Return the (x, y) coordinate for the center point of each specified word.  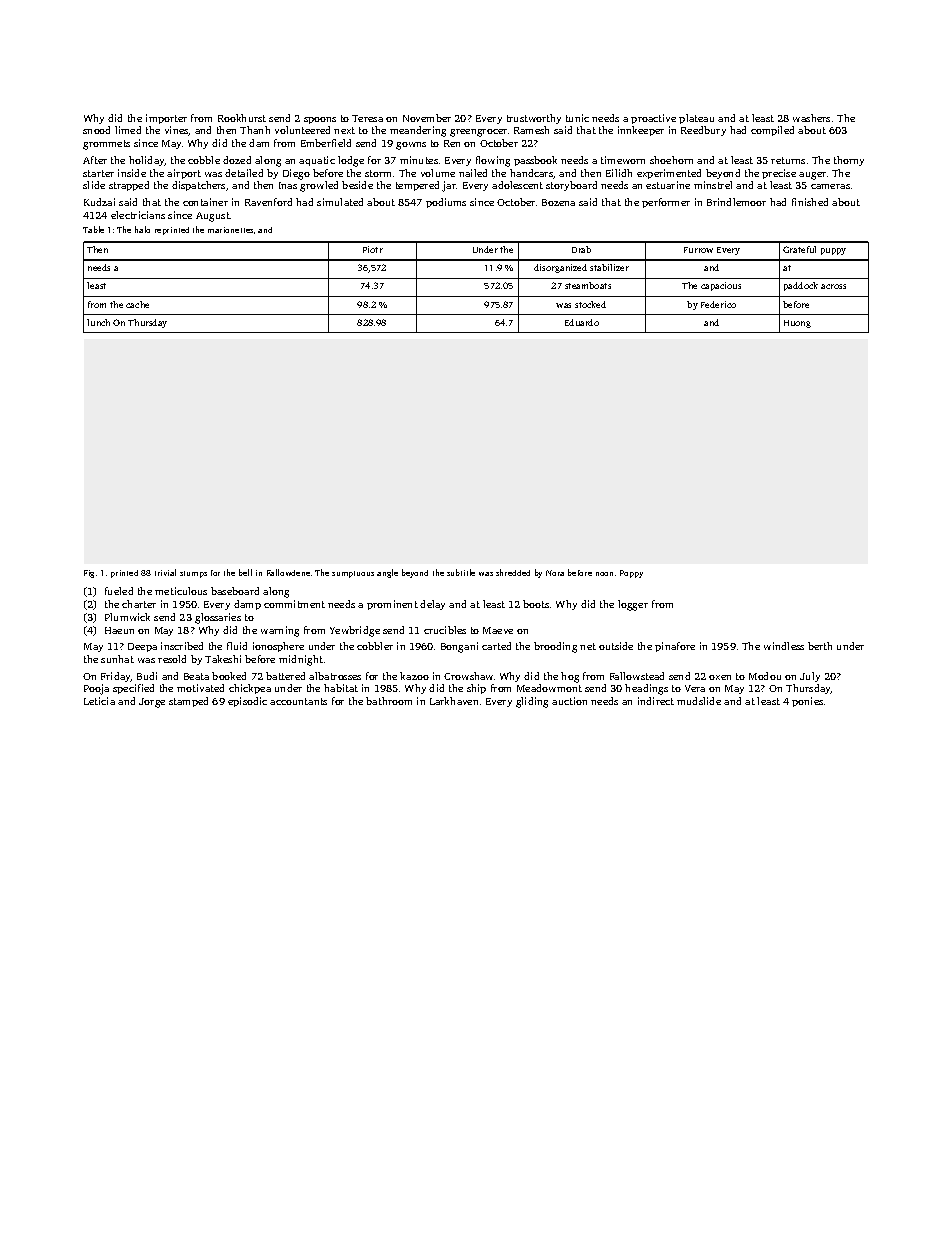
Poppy (631, 574)
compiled (772, 131)
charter (139, 604)
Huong (797, 324)
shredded (513, 572)
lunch (98, 322)
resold (172, 659)
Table (93, 229)
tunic (577, 118)
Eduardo (582, 322)
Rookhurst (242, 118)
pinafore (675, 647)
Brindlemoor (736, 202)
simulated (340, 202)
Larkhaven (454, 701)
